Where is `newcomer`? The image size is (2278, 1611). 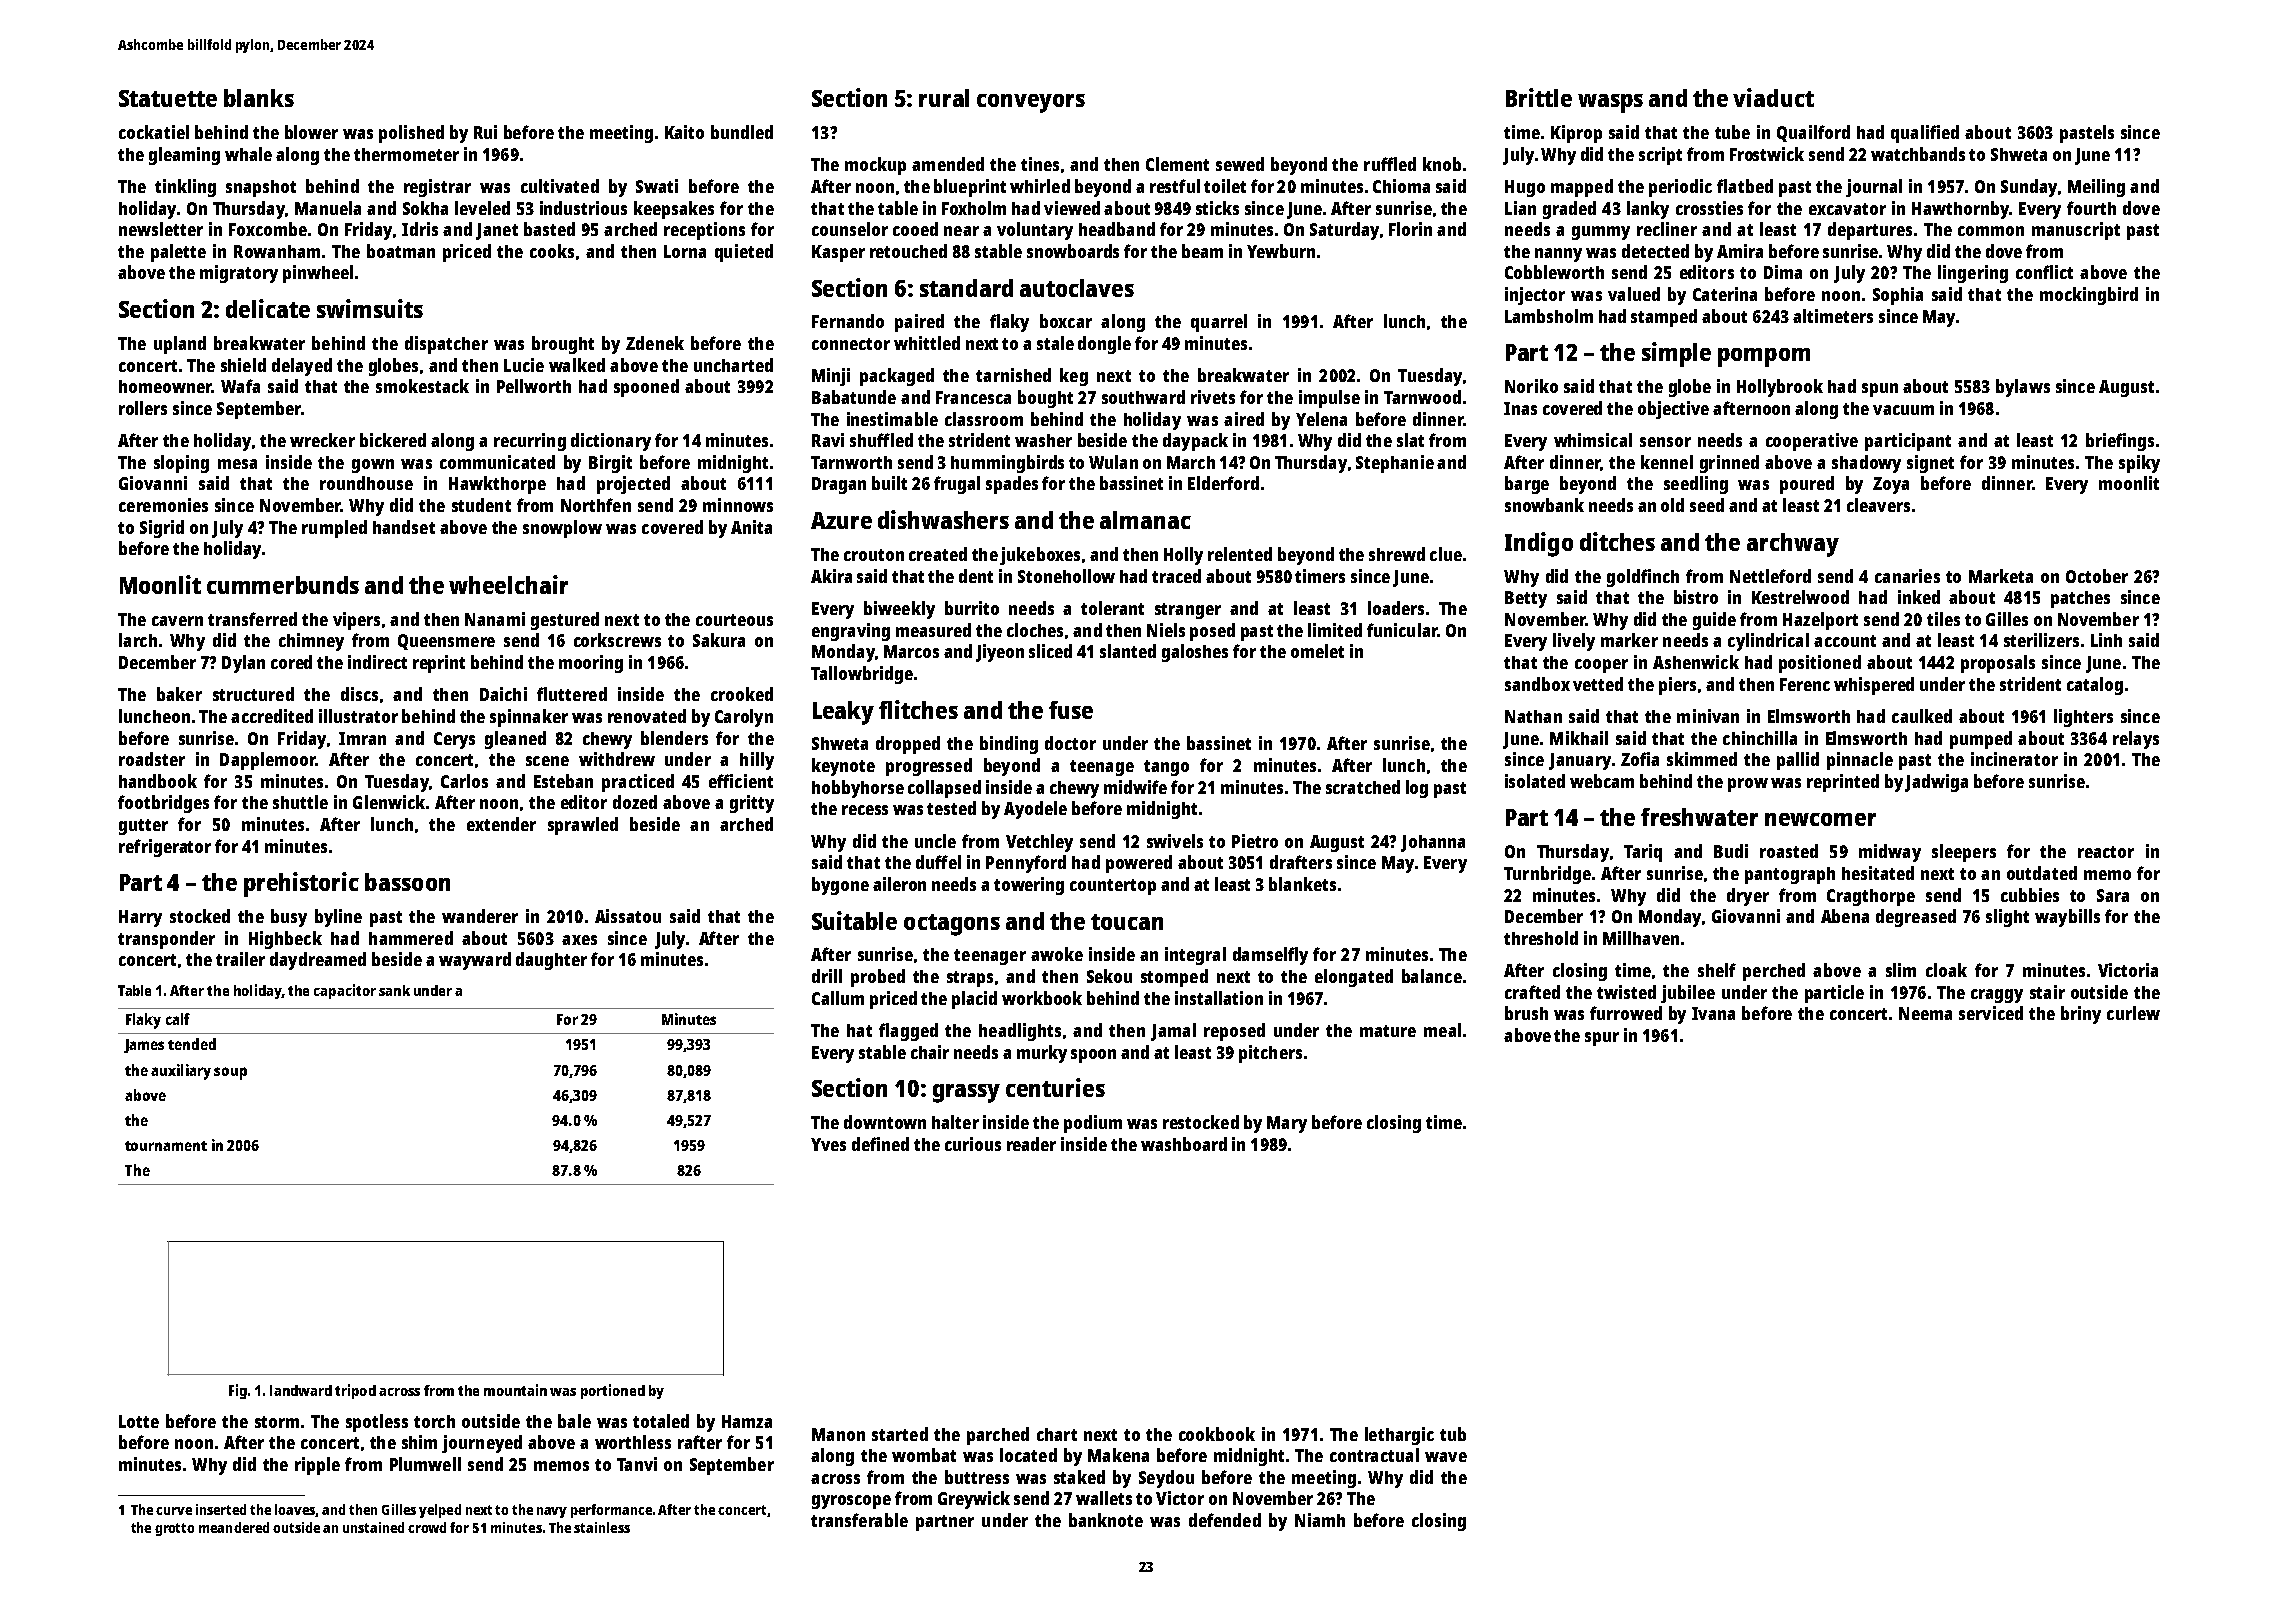
newcomer is located at coordinates (1820, 819).
